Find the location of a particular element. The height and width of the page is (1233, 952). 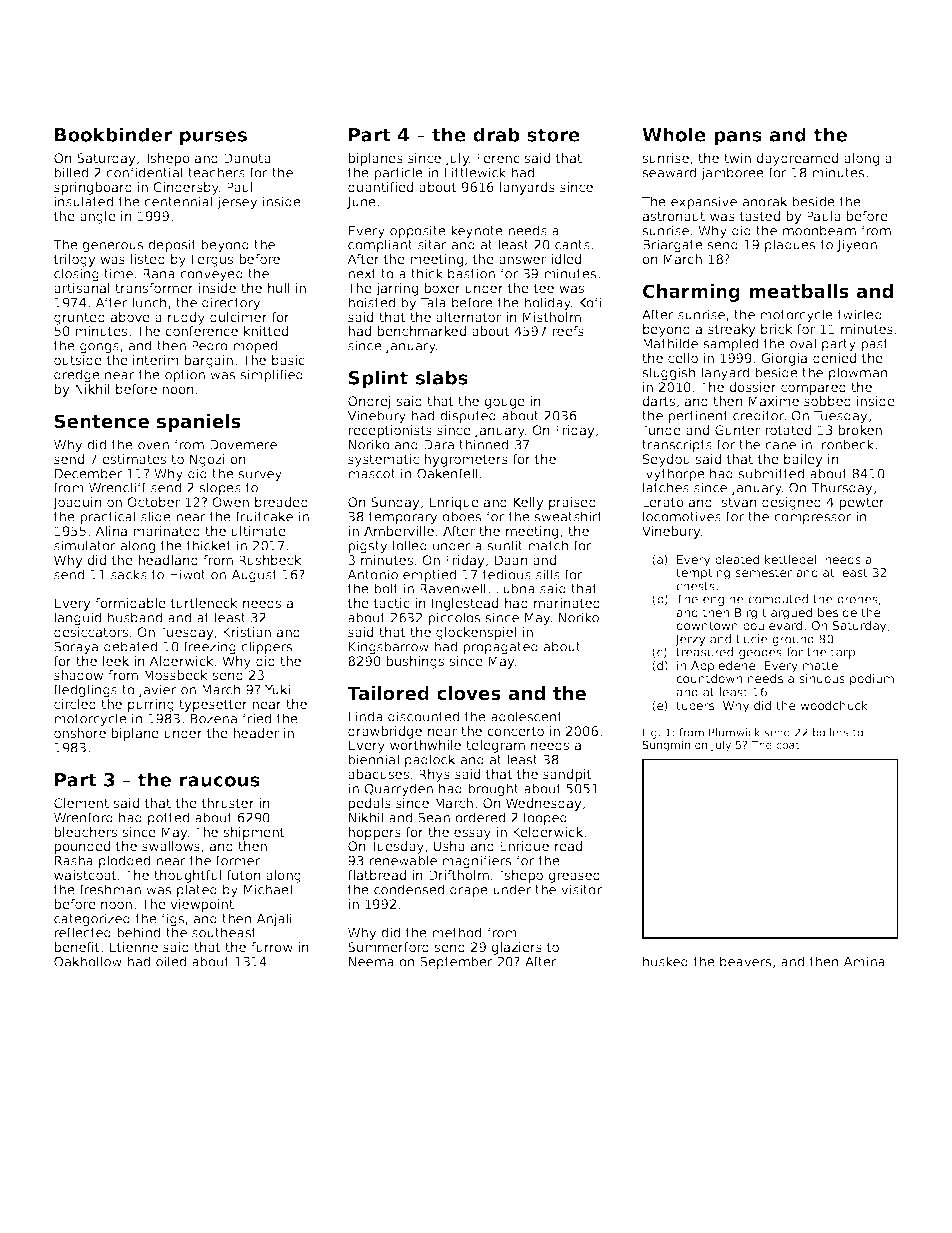

Briargate is located at coordinates (673, 246).
